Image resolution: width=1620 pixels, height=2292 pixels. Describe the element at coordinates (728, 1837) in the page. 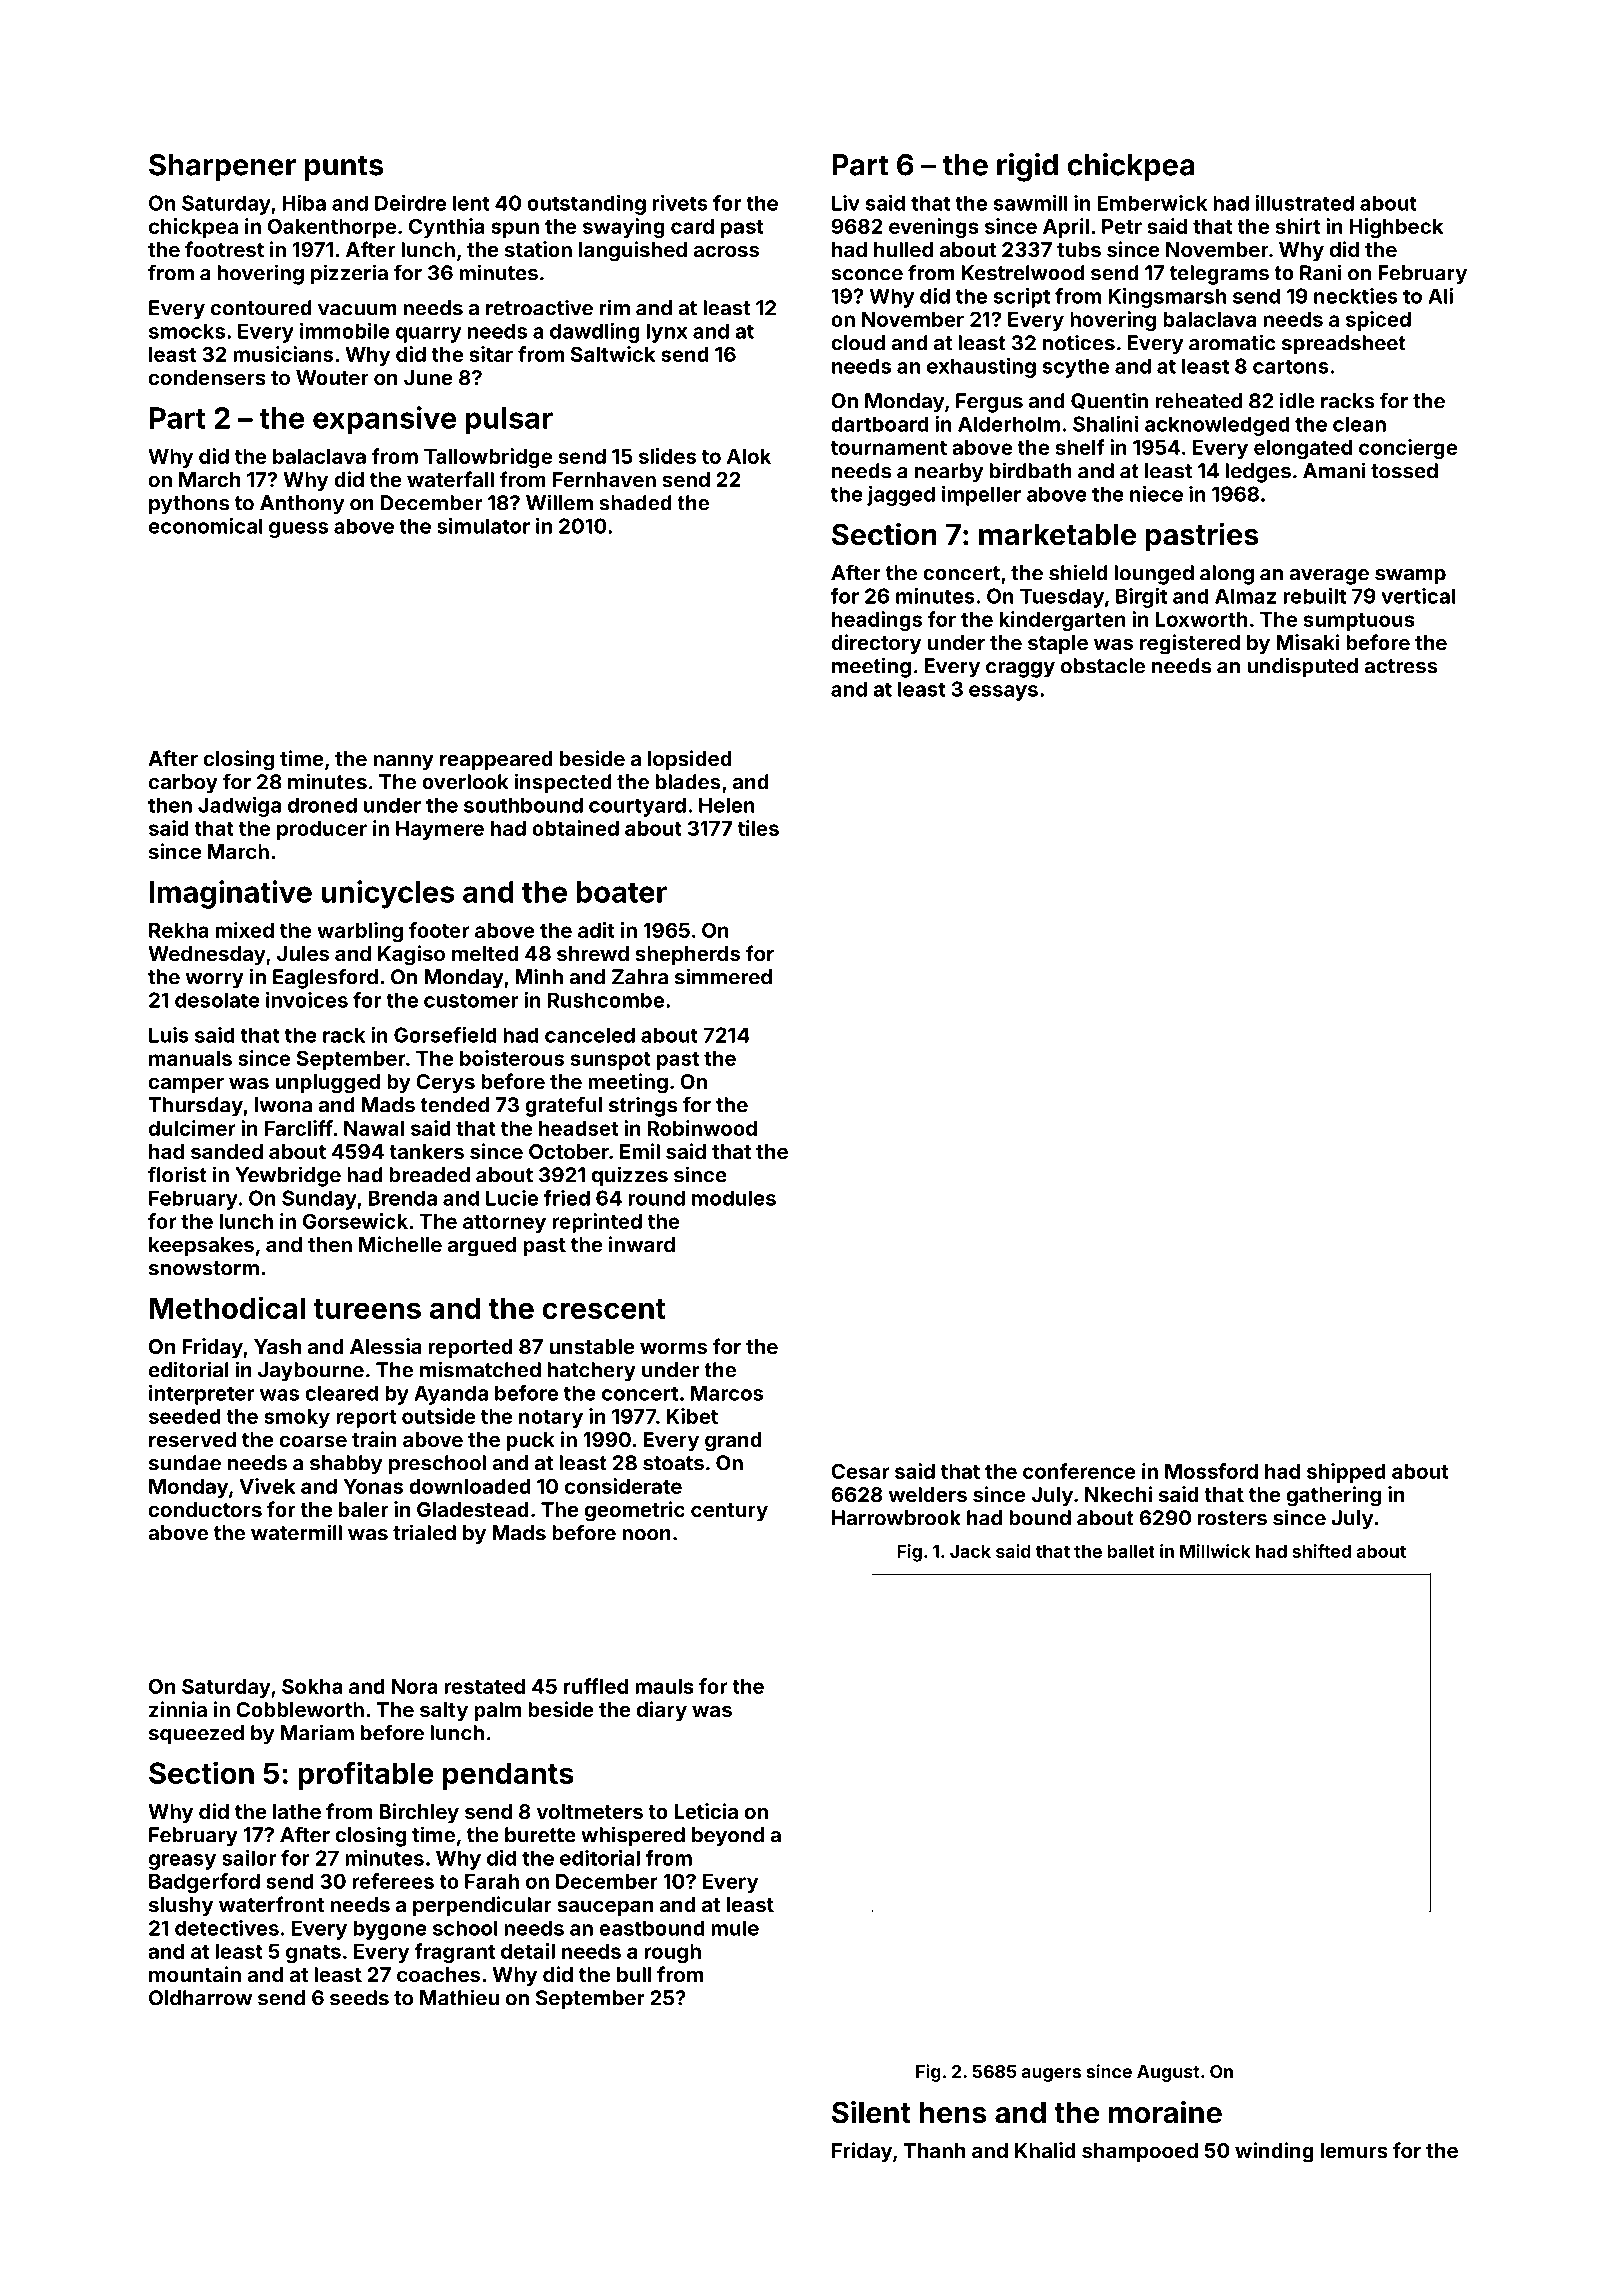

I see `beyond` at that location.
